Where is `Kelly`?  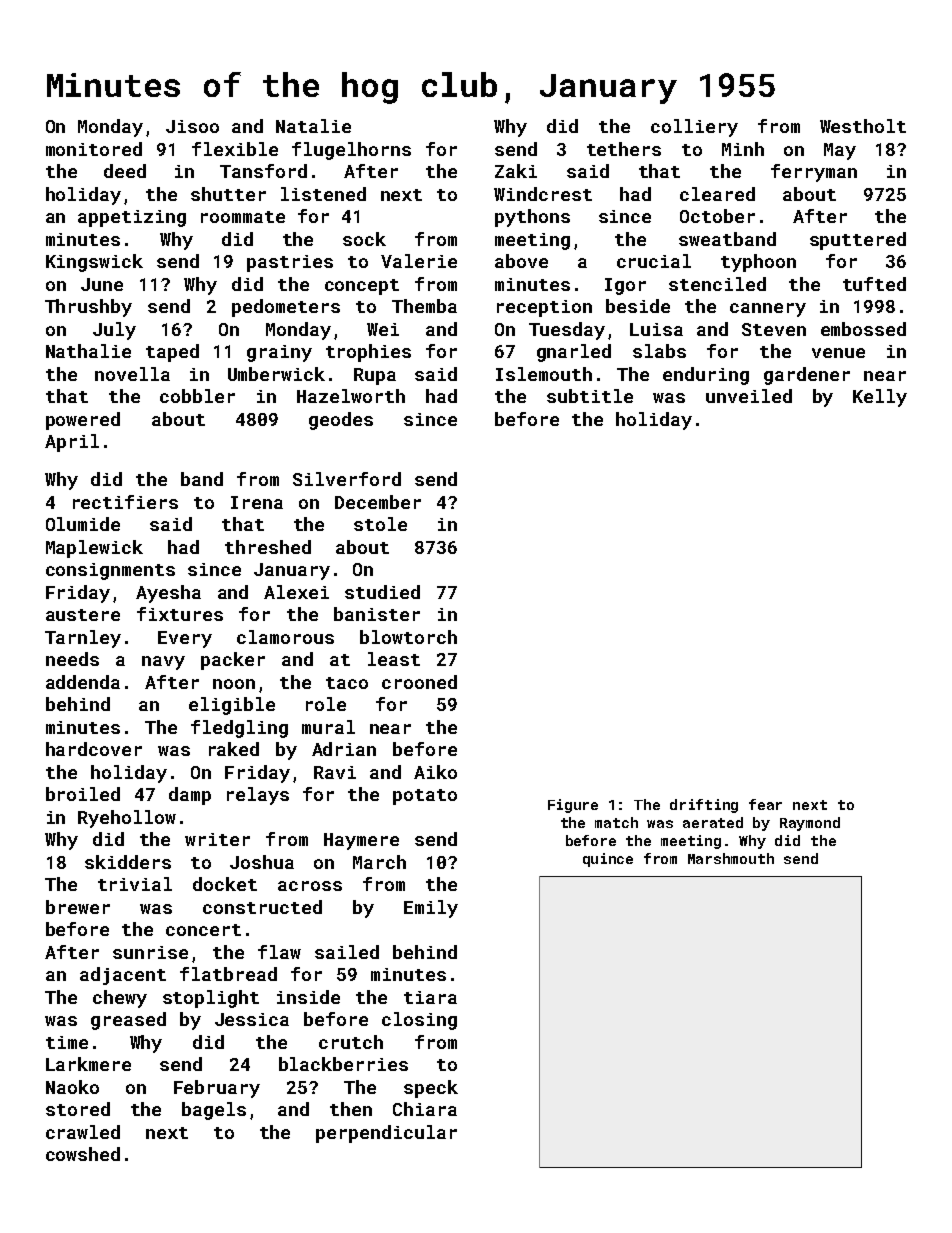
Kelly is located at coordinates (880, 398).
